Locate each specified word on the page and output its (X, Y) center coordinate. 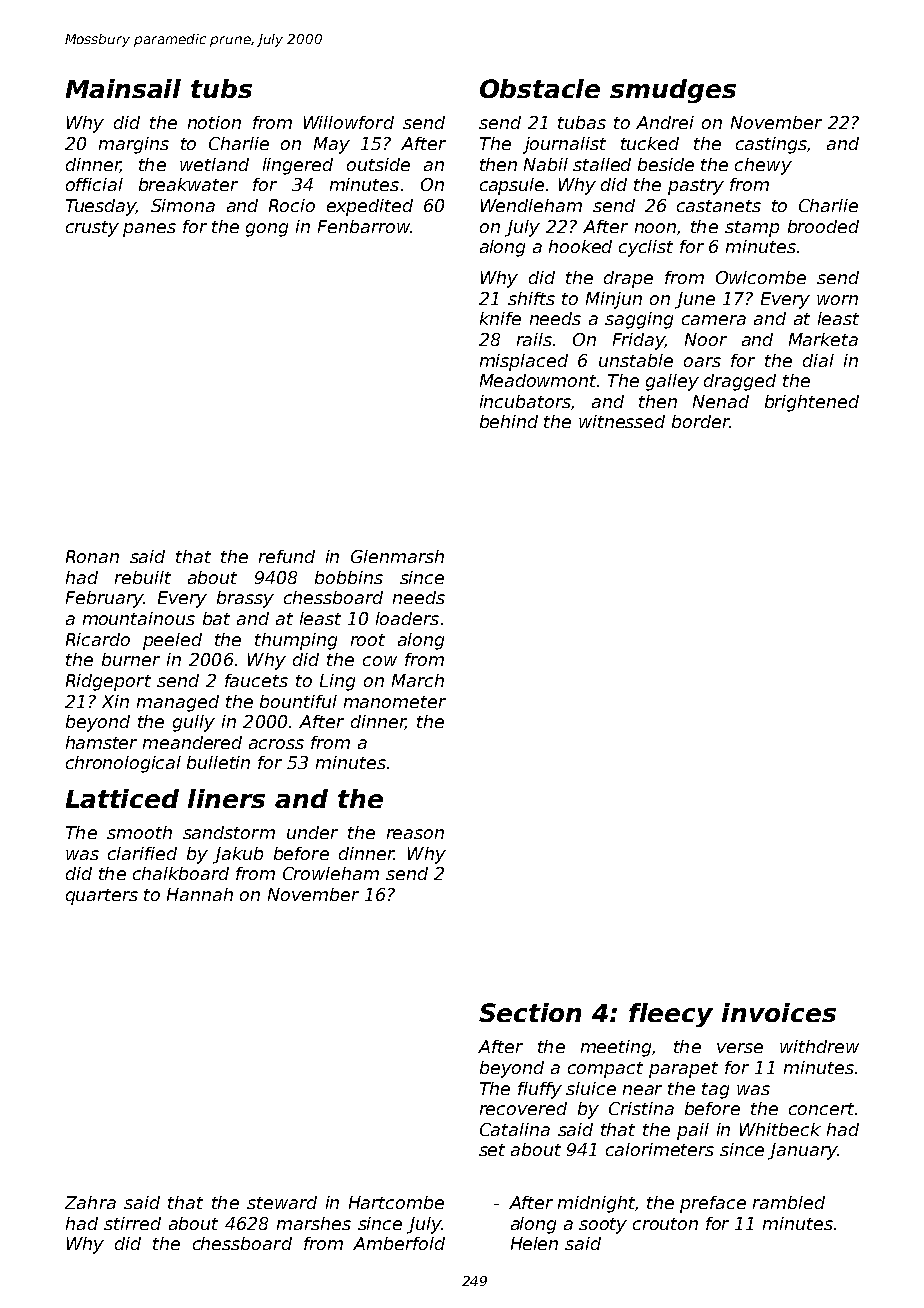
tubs (221, 88)
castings (771, 145)
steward (282, 1202)
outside (378, 164)
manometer (395, 702)
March (418, 680)
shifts (531, 298)
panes (149, 230)
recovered (523, 1108)
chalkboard (181, 873)
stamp (752, 229)
